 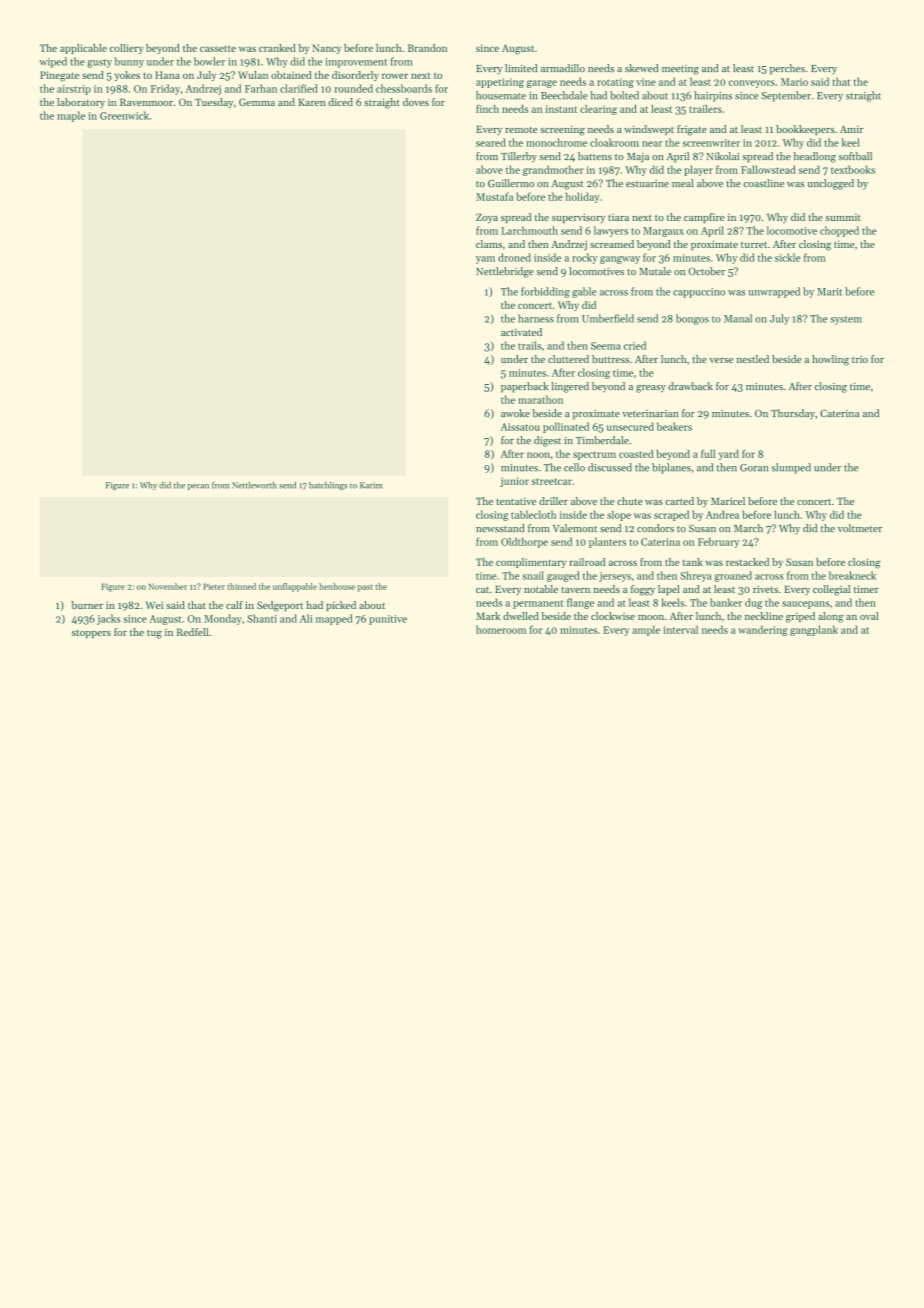 What do you see at coordinates (860, 528) in the image?
I see `voltmeter` at bounding box center [860, 528].
